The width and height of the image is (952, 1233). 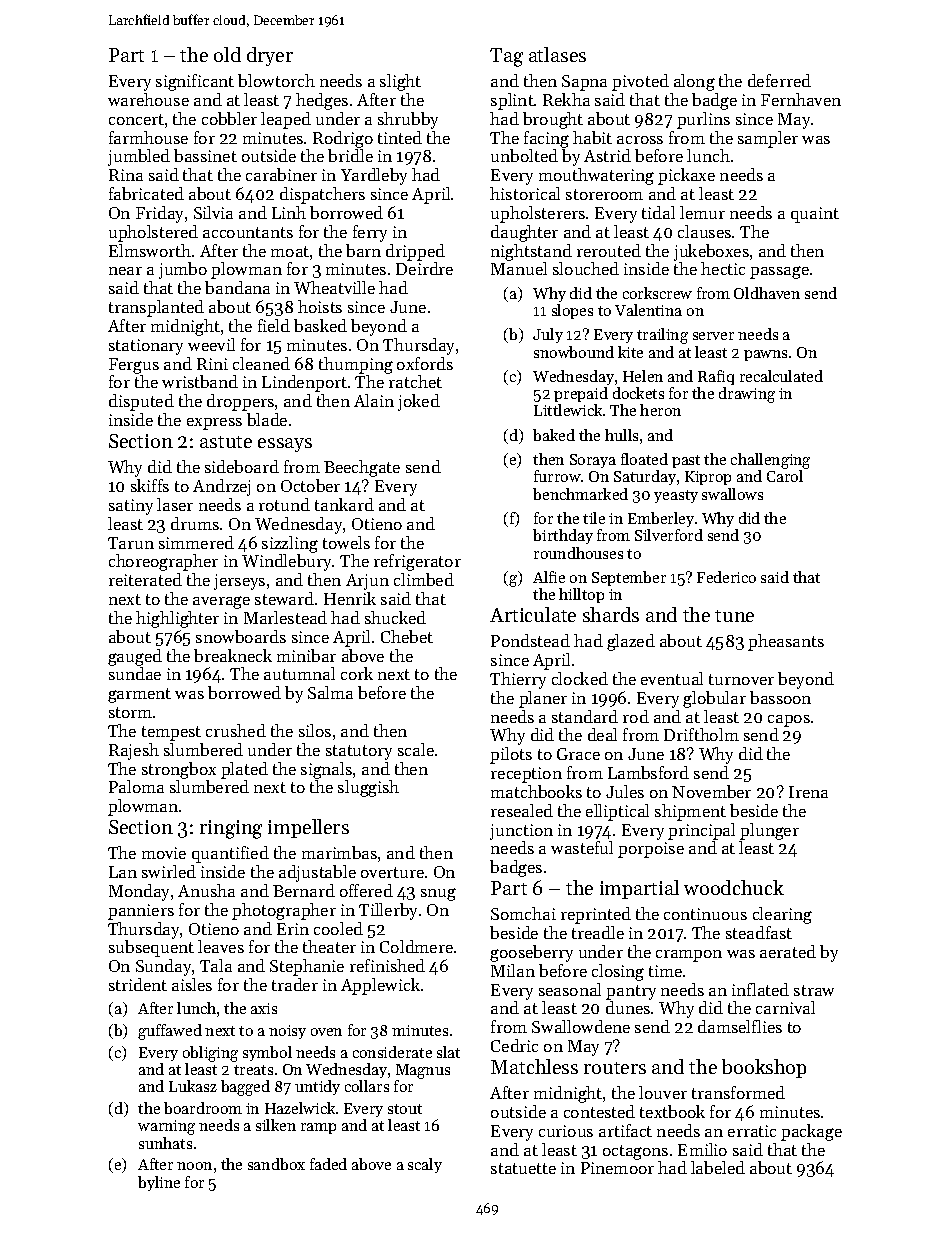 What do you see at coordinates (512, 101) in the image?
I see `splint` at bounding box center [512, 101].
